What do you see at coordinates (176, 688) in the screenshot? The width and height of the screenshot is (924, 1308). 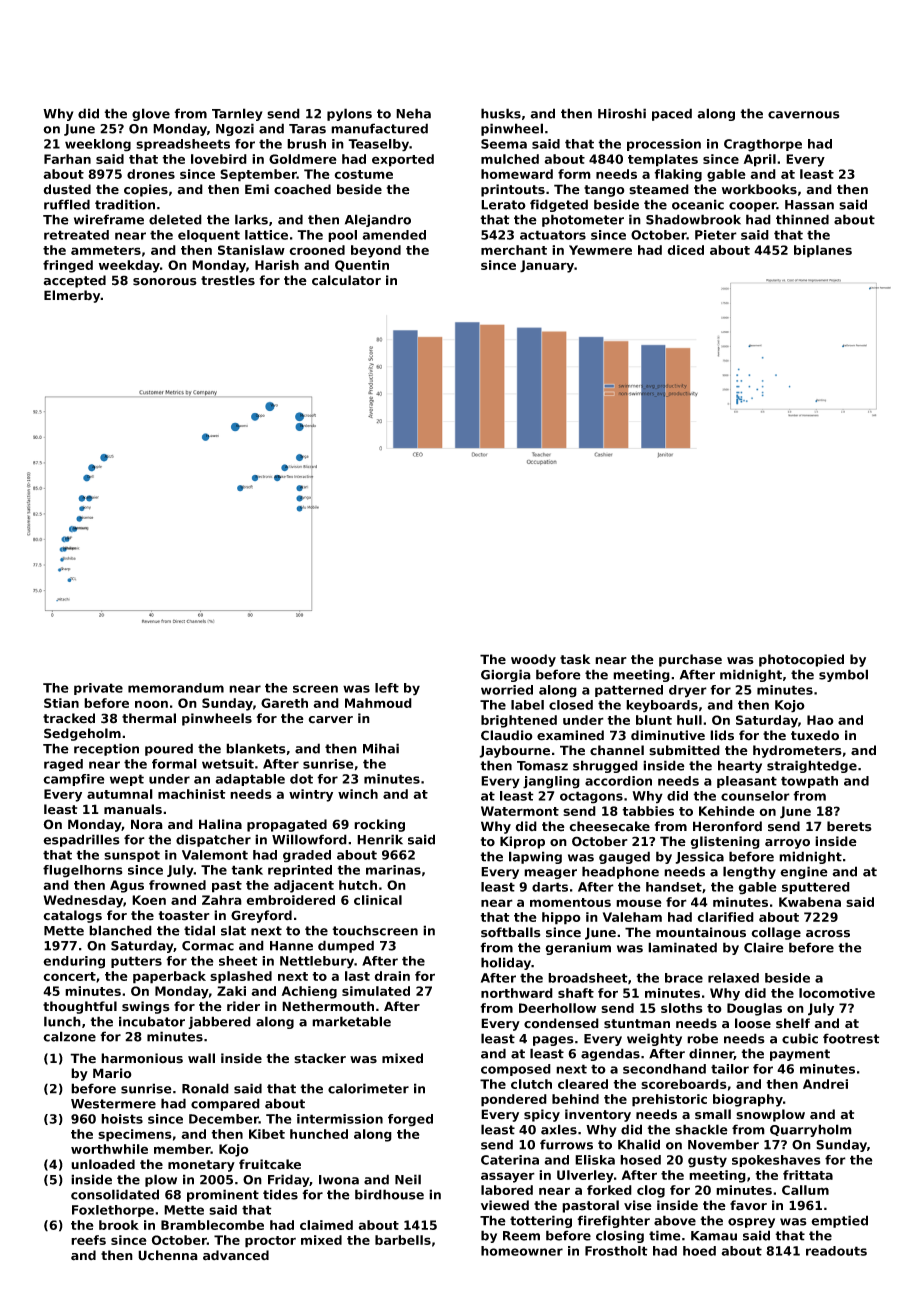 I see `memorandum` at bounding box center [176, 688].
